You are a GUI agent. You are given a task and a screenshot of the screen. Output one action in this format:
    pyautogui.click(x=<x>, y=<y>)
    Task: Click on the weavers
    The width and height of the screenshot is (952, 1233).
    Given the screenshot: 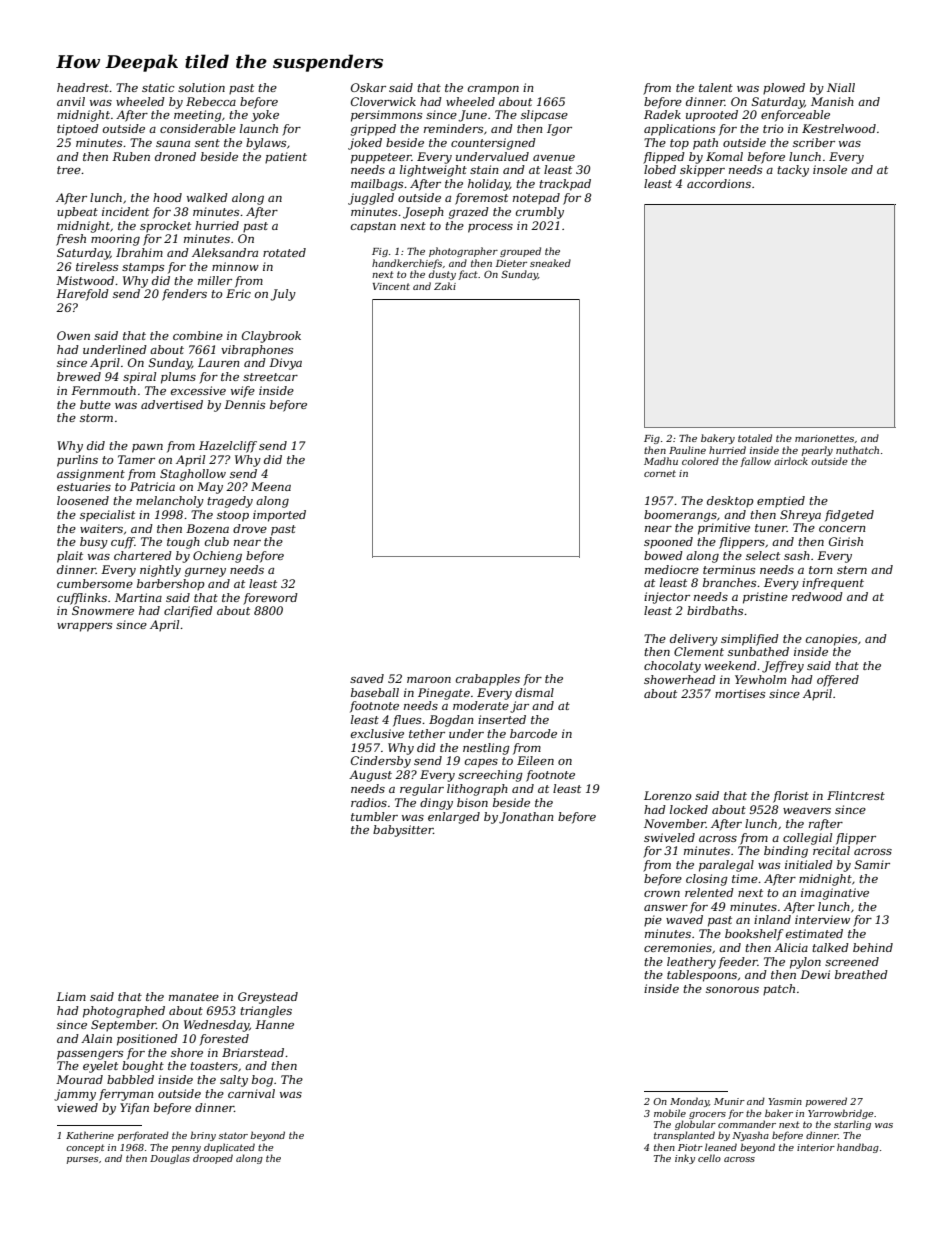 What is the action you would take?
    pyautogui.click(x=807, y=811)
